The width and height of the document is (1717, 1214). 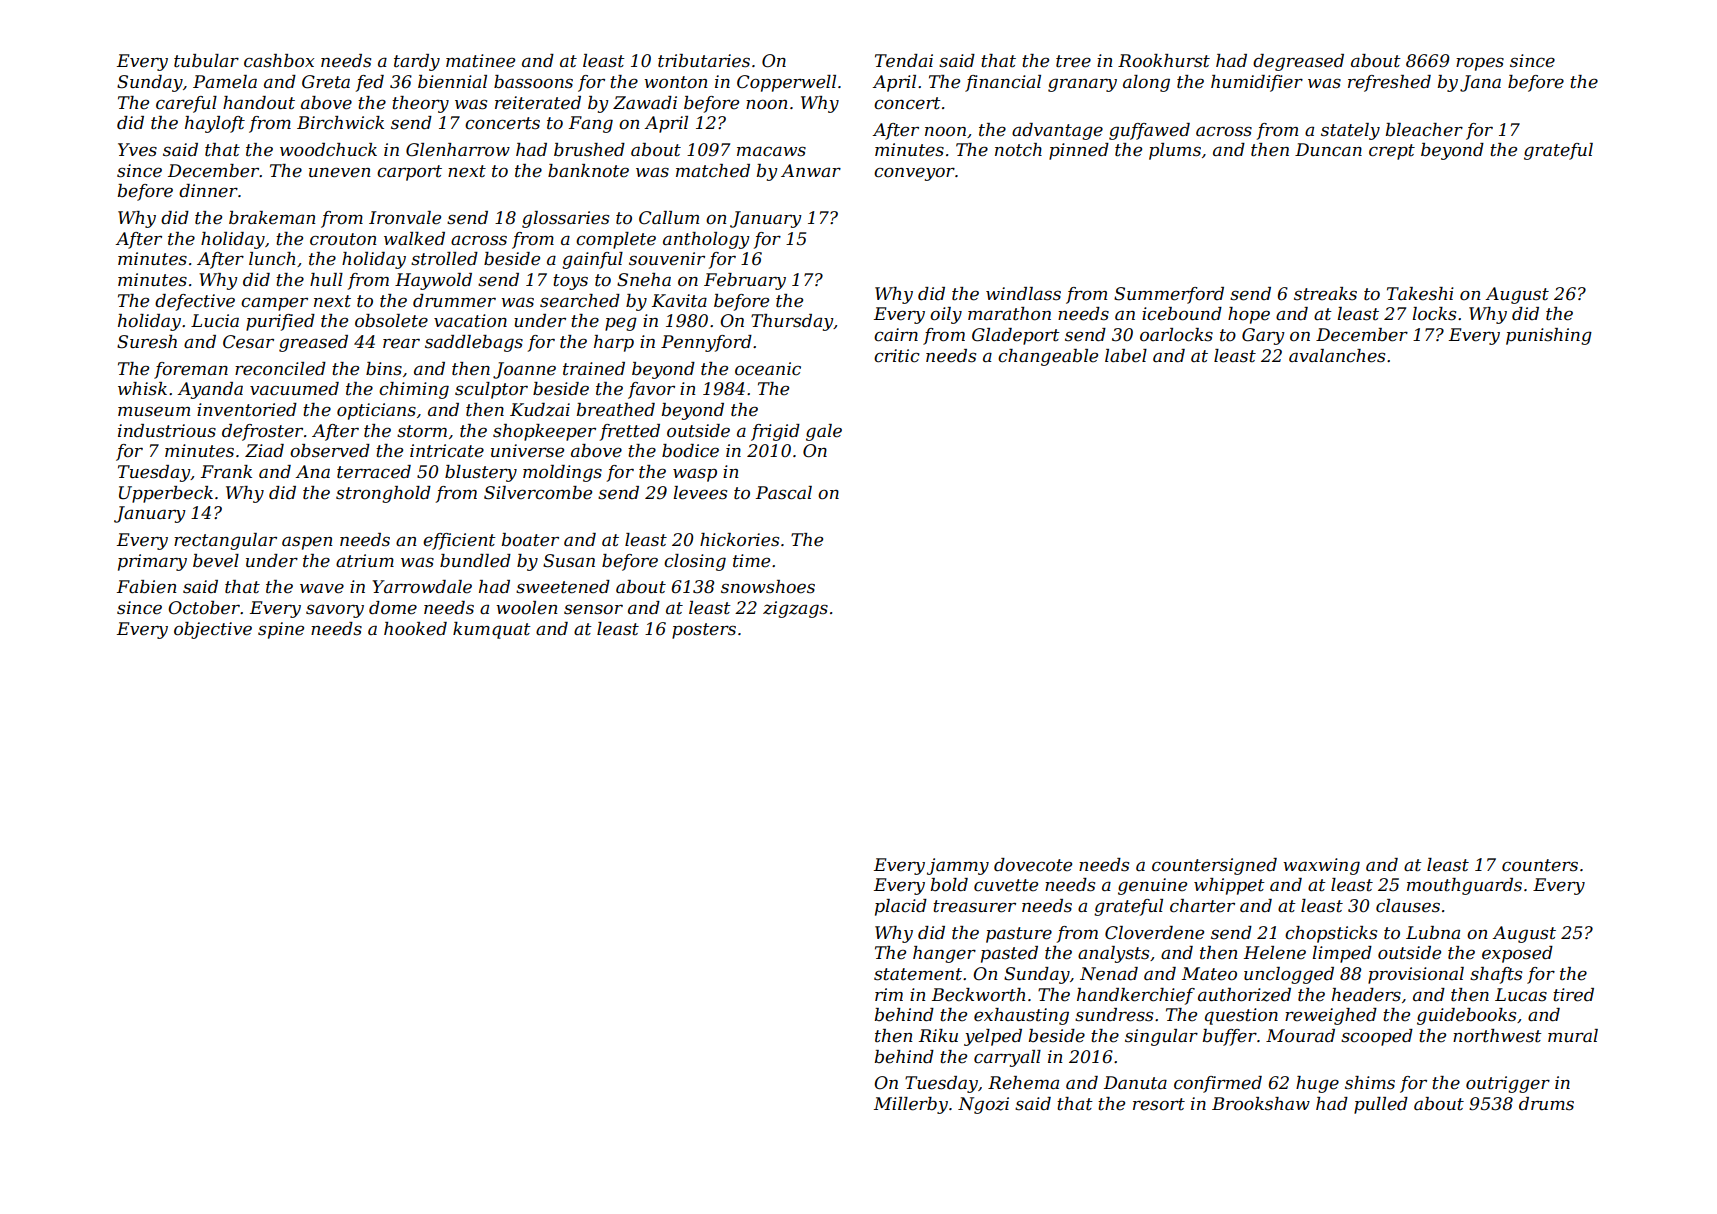 What do you see at coordinates (1337, 356) in the document?
I see `avalanches` at bounding box center [1337, 356].
